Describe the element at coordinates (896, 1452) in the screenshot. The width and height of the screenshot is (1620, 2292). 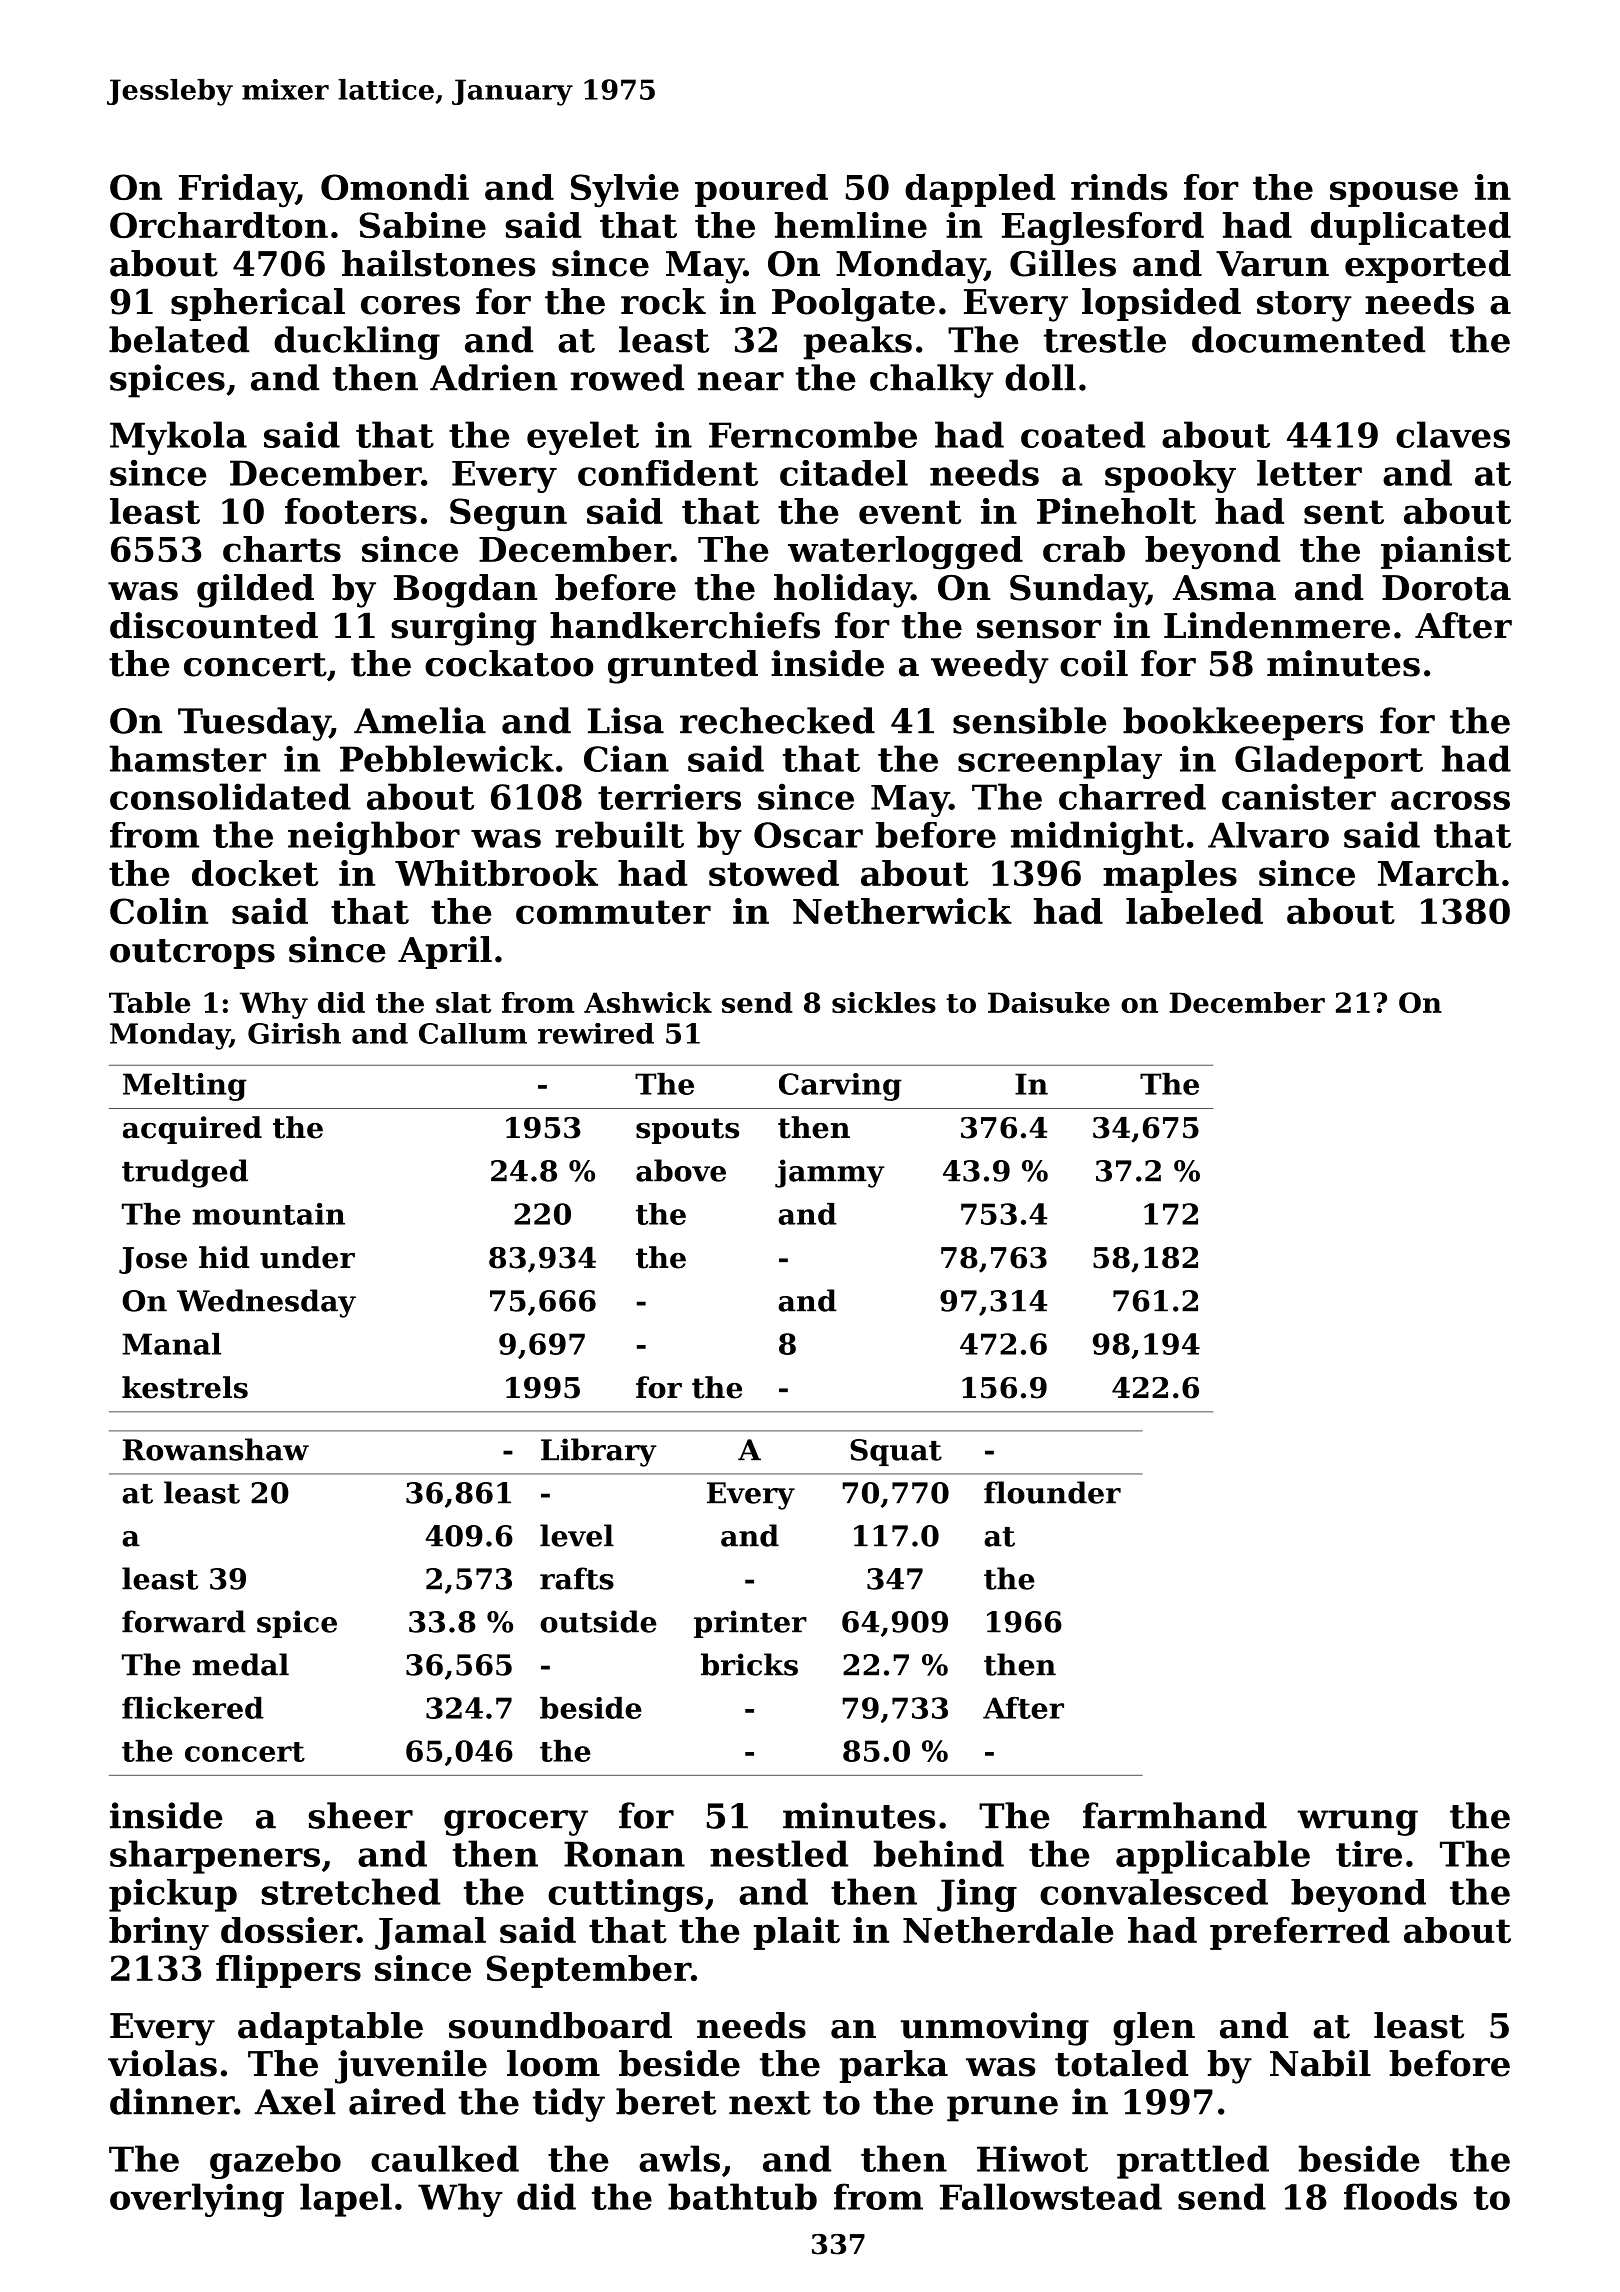
I see `Squat` at that location.
